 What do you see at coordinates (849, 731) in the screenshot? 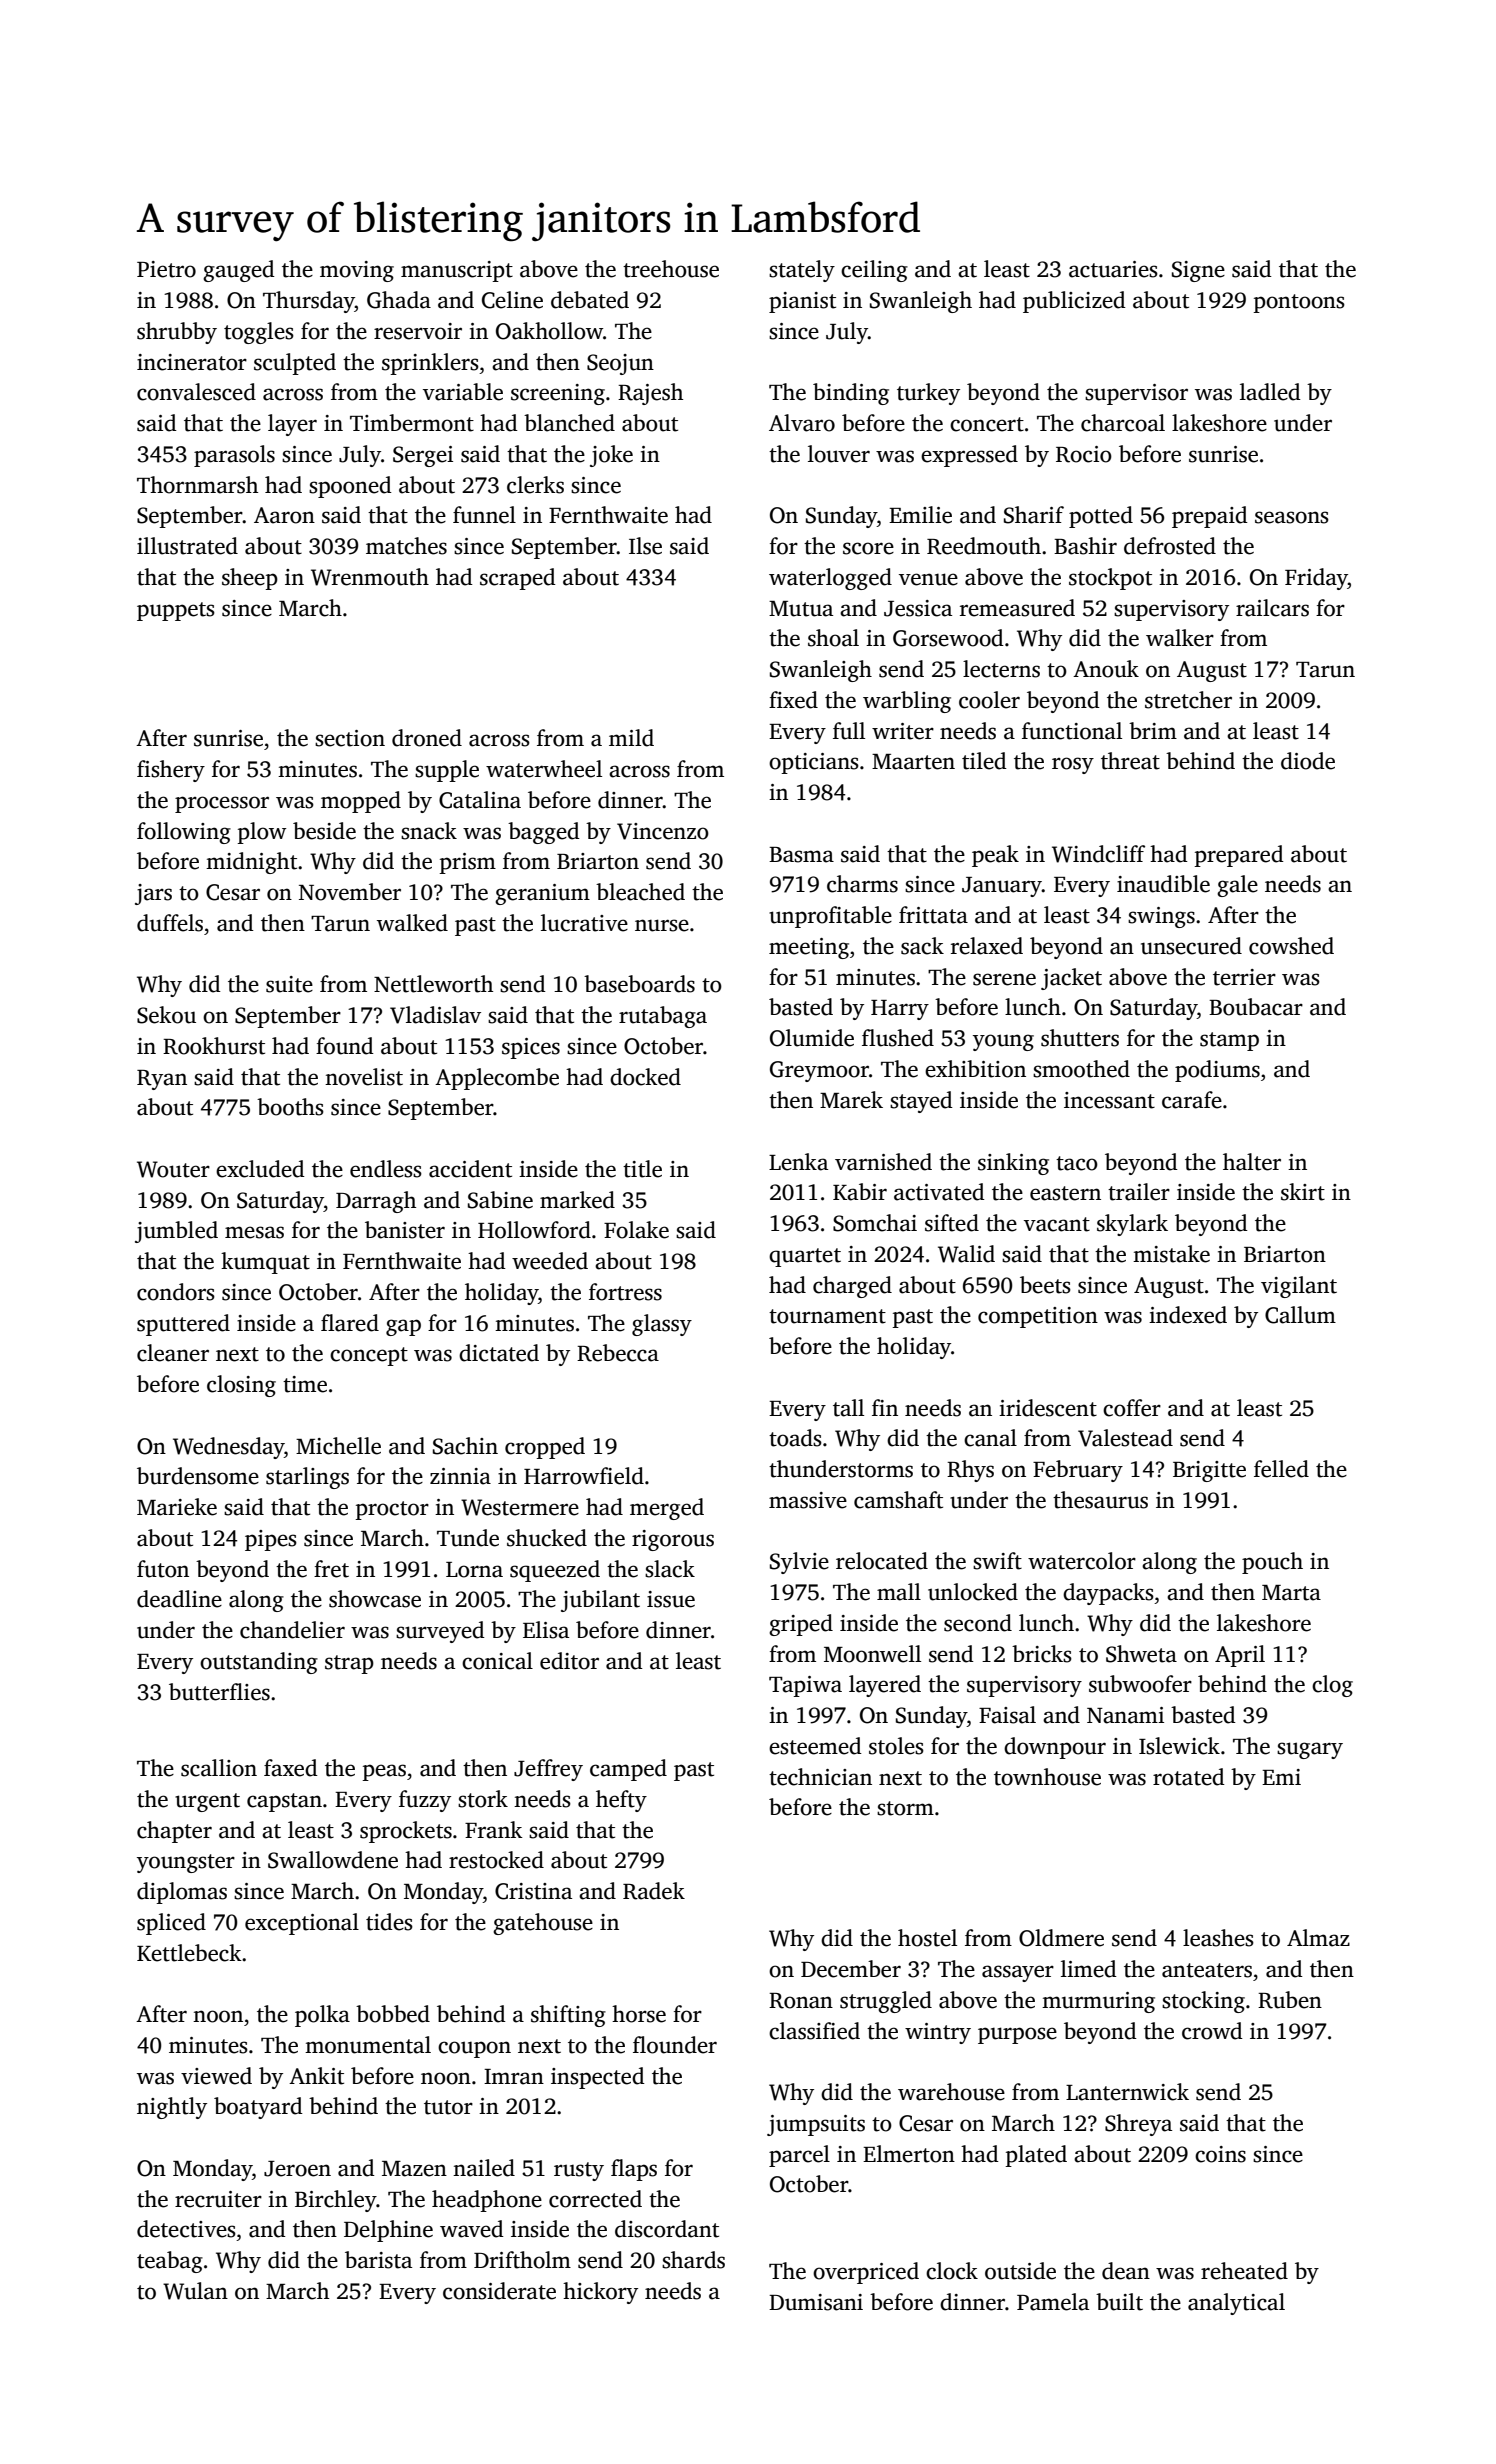
I see `full` at bounding box center [849, 731].
